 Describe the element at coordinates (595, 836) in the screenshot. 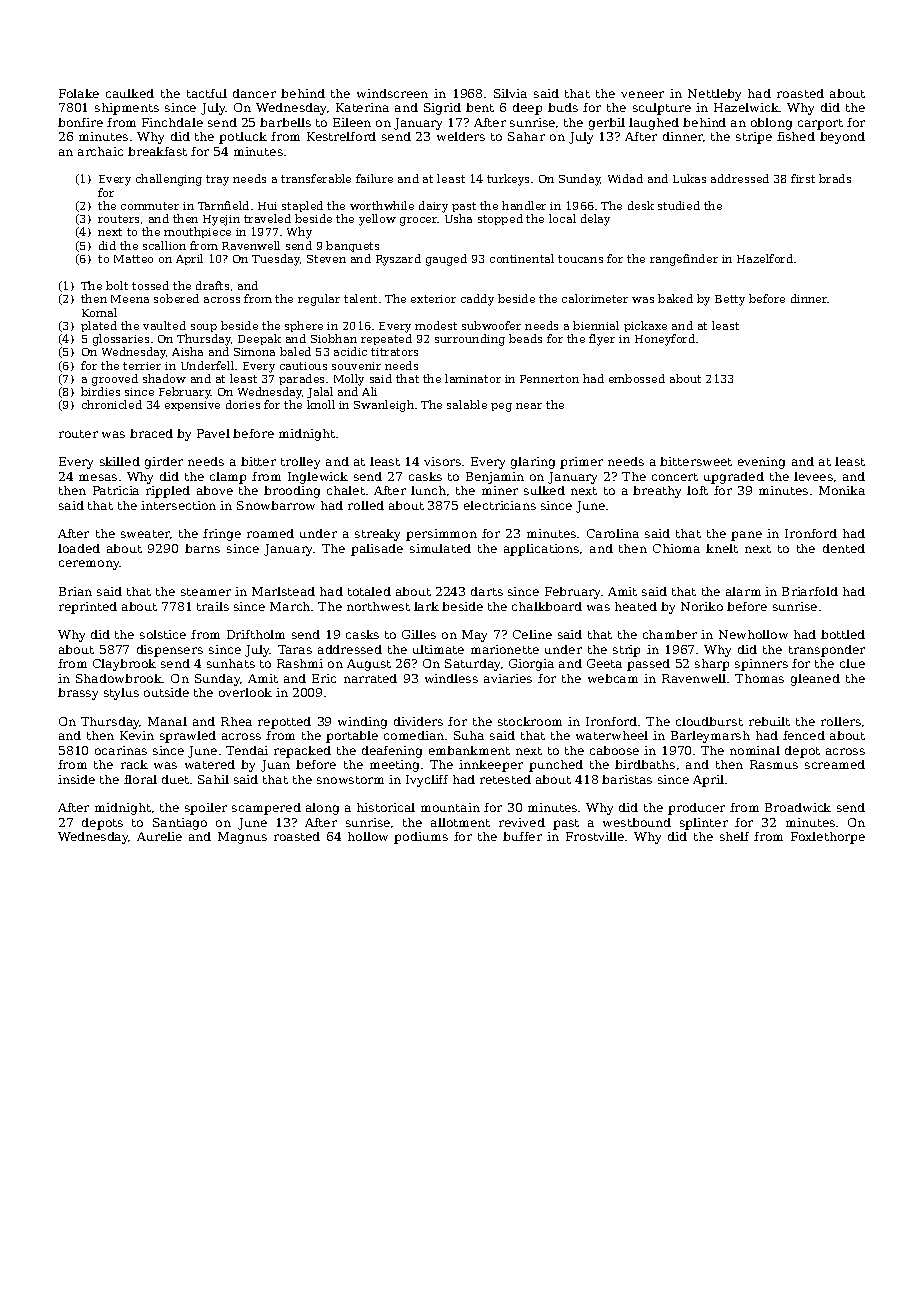

I see `Frostville` at that location.
